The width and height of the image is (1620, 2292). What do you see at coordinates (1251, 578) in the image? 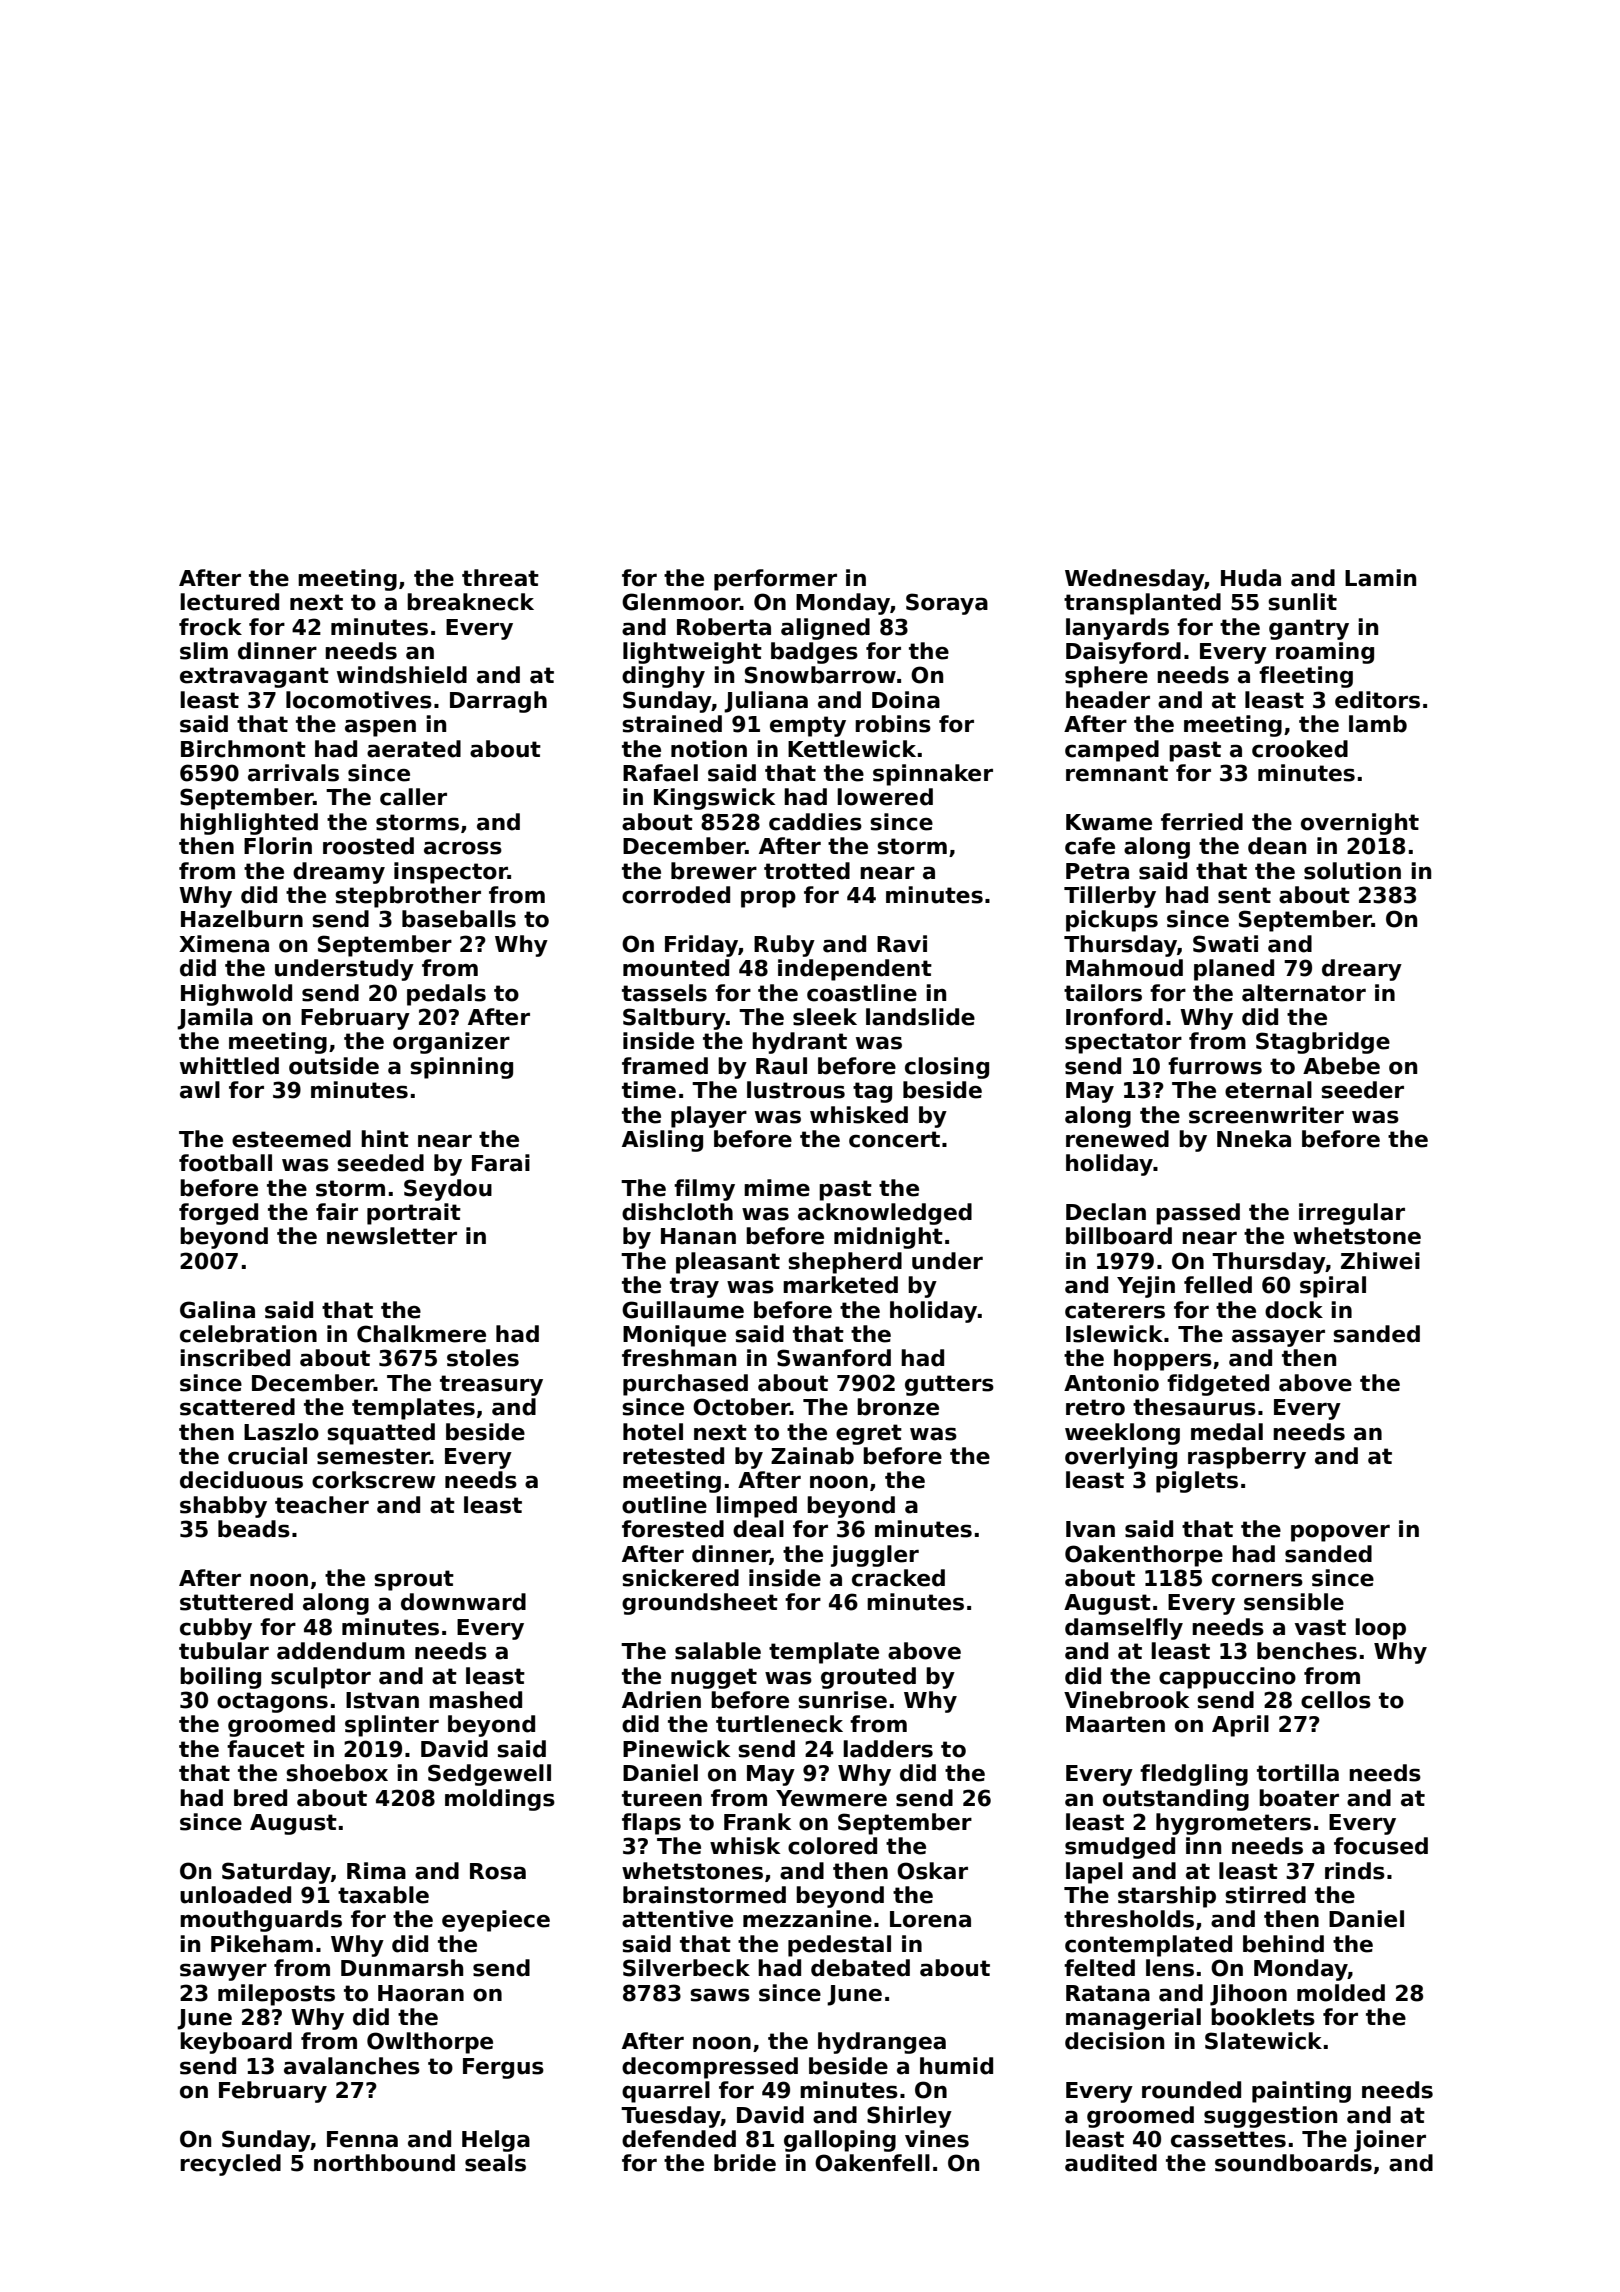
I see `Huda` at bounding box center [1251, 578].
